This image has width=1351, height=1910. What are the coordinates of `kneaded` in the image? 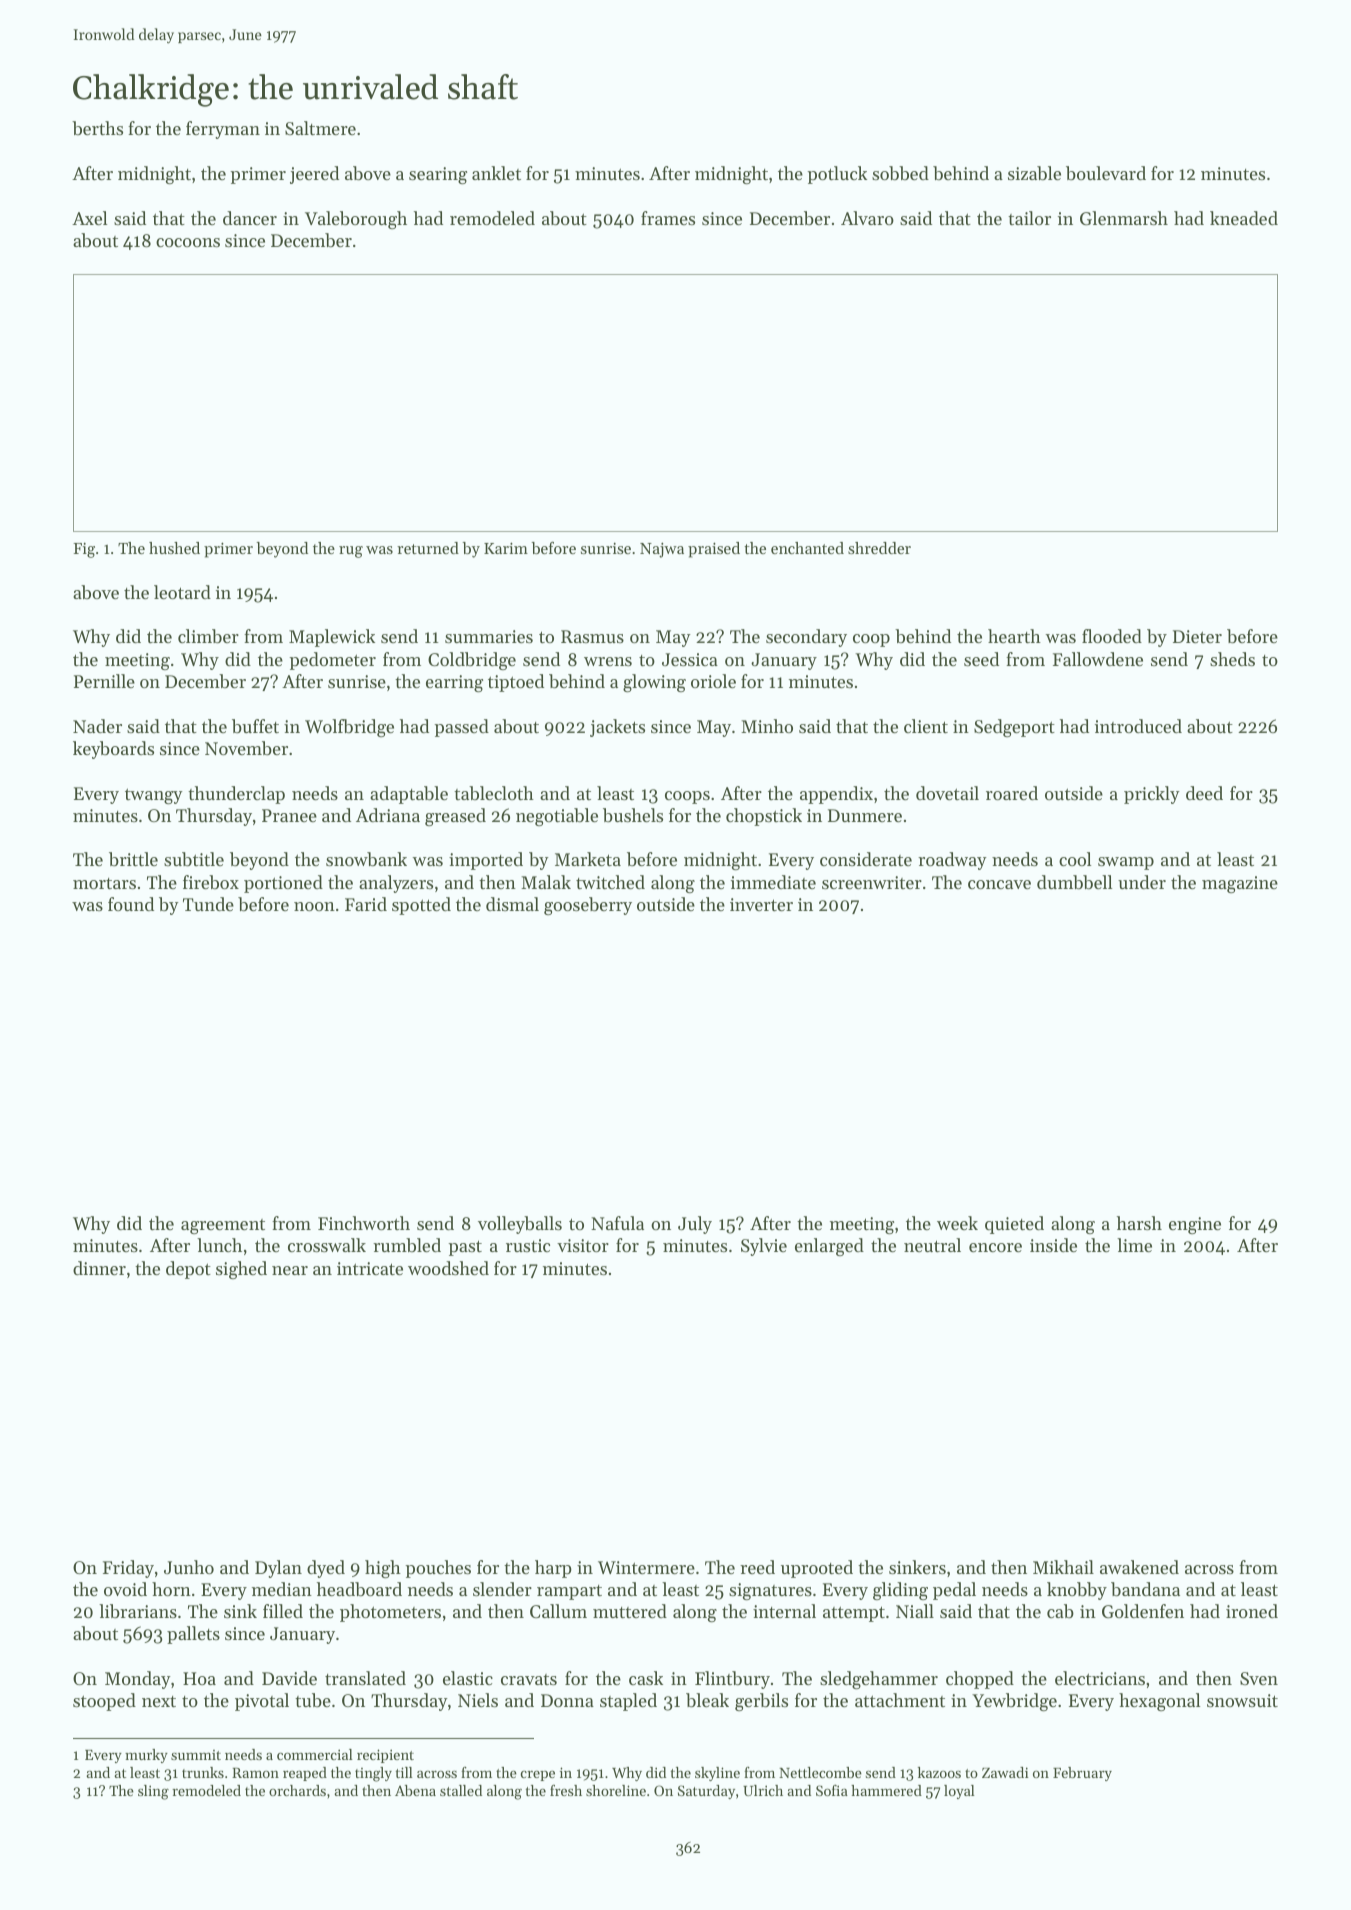 It's located at (1244, 218).
